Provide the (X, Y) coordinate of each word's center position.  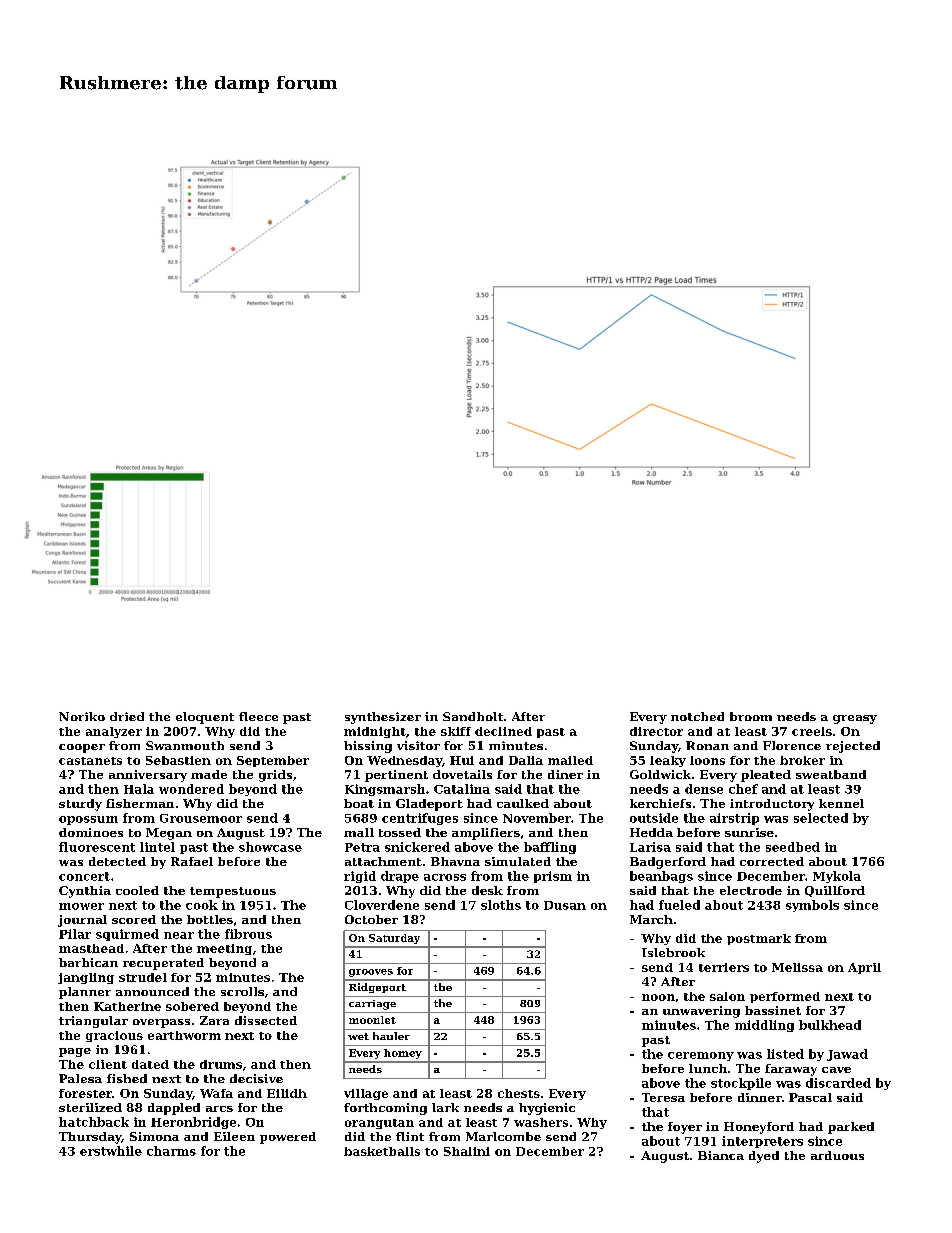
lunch (708, 1068)
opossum (88, 820)
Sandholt (473, 716)
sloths (501, 905)
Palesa (80, 1078)
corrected (772, 861)
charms (171, 1151)
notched (697, 716)
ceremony (701, 1056)
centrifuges (420, 819)
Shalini (467, 1151)
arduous (837, 1155)
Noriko (82, 716)
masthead (91, 948)
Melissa (797, 967)
